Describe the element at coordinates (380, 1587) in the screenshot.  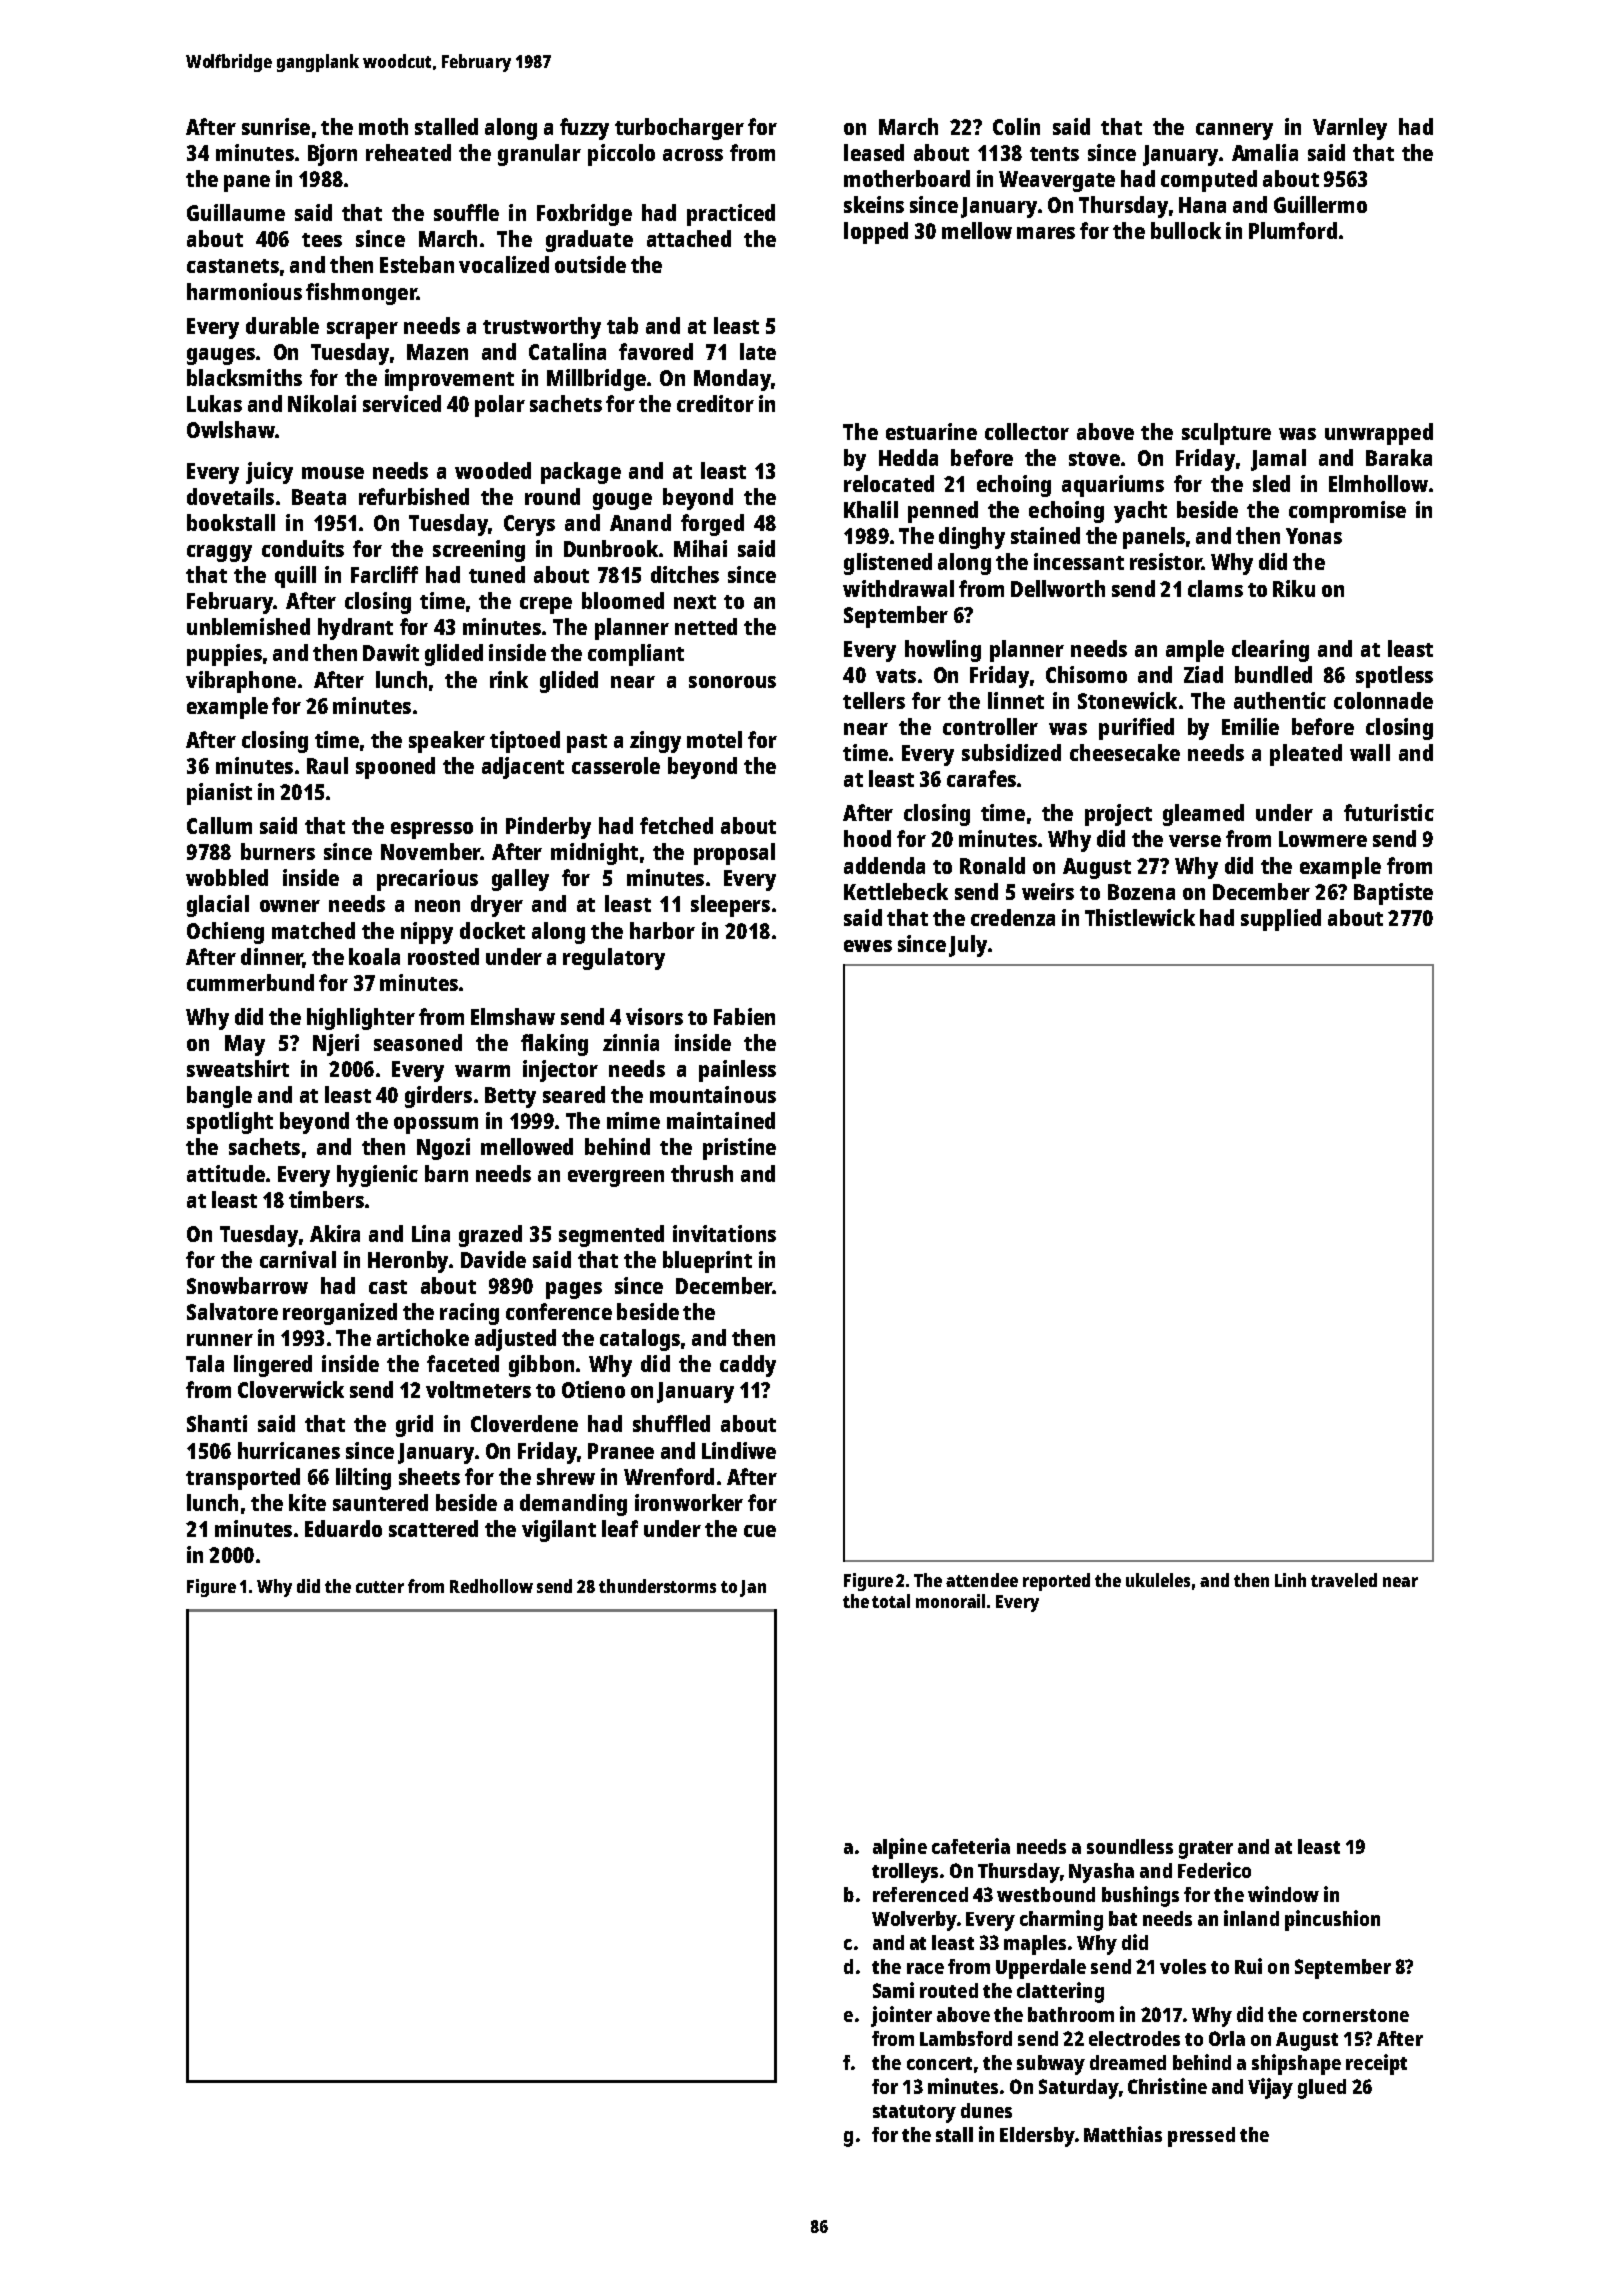
I see `cutter` at that location.
